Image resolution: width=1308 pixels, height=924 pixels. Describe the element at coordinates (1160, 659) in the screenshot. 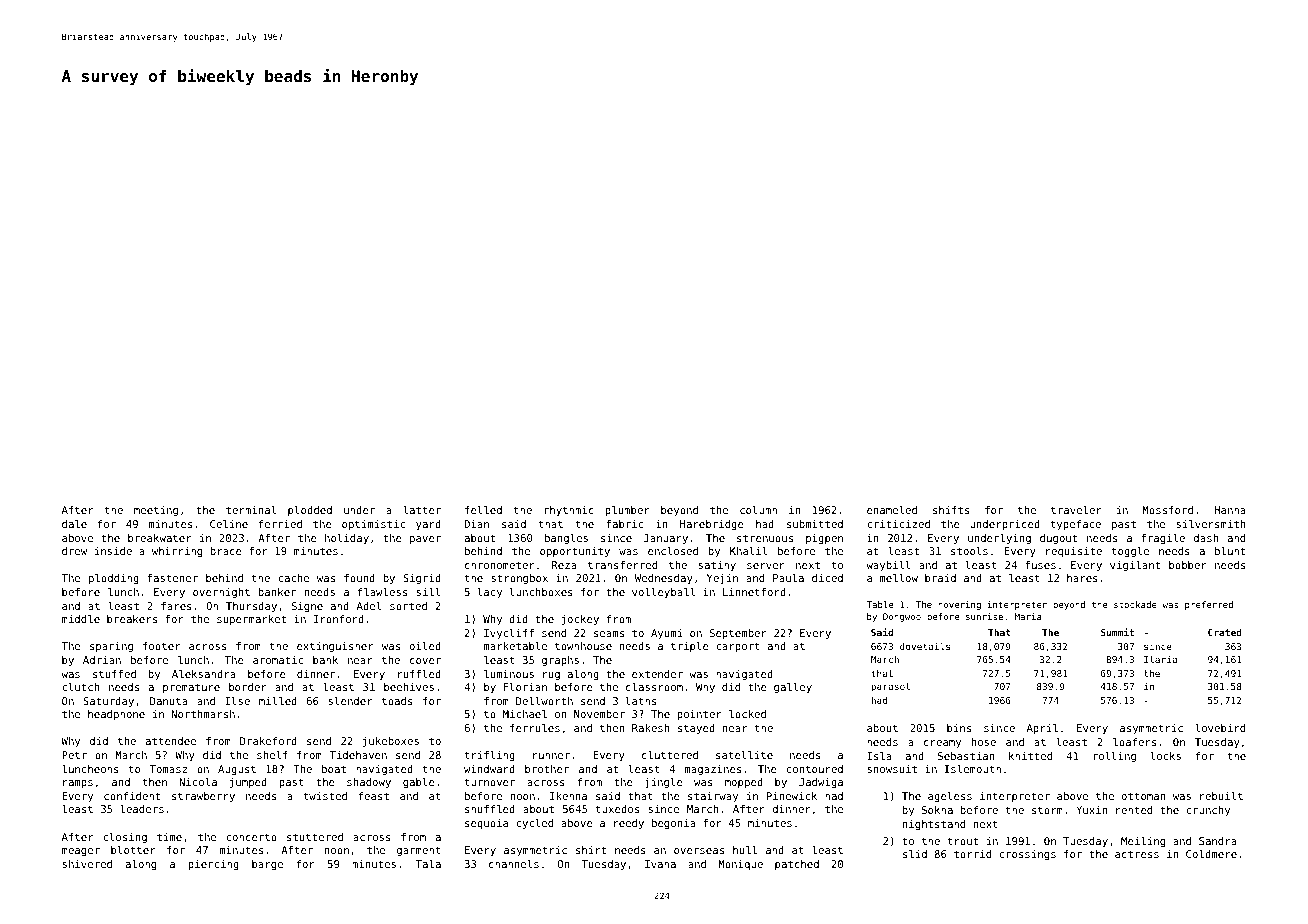

I see `Ilaria` at that location.
